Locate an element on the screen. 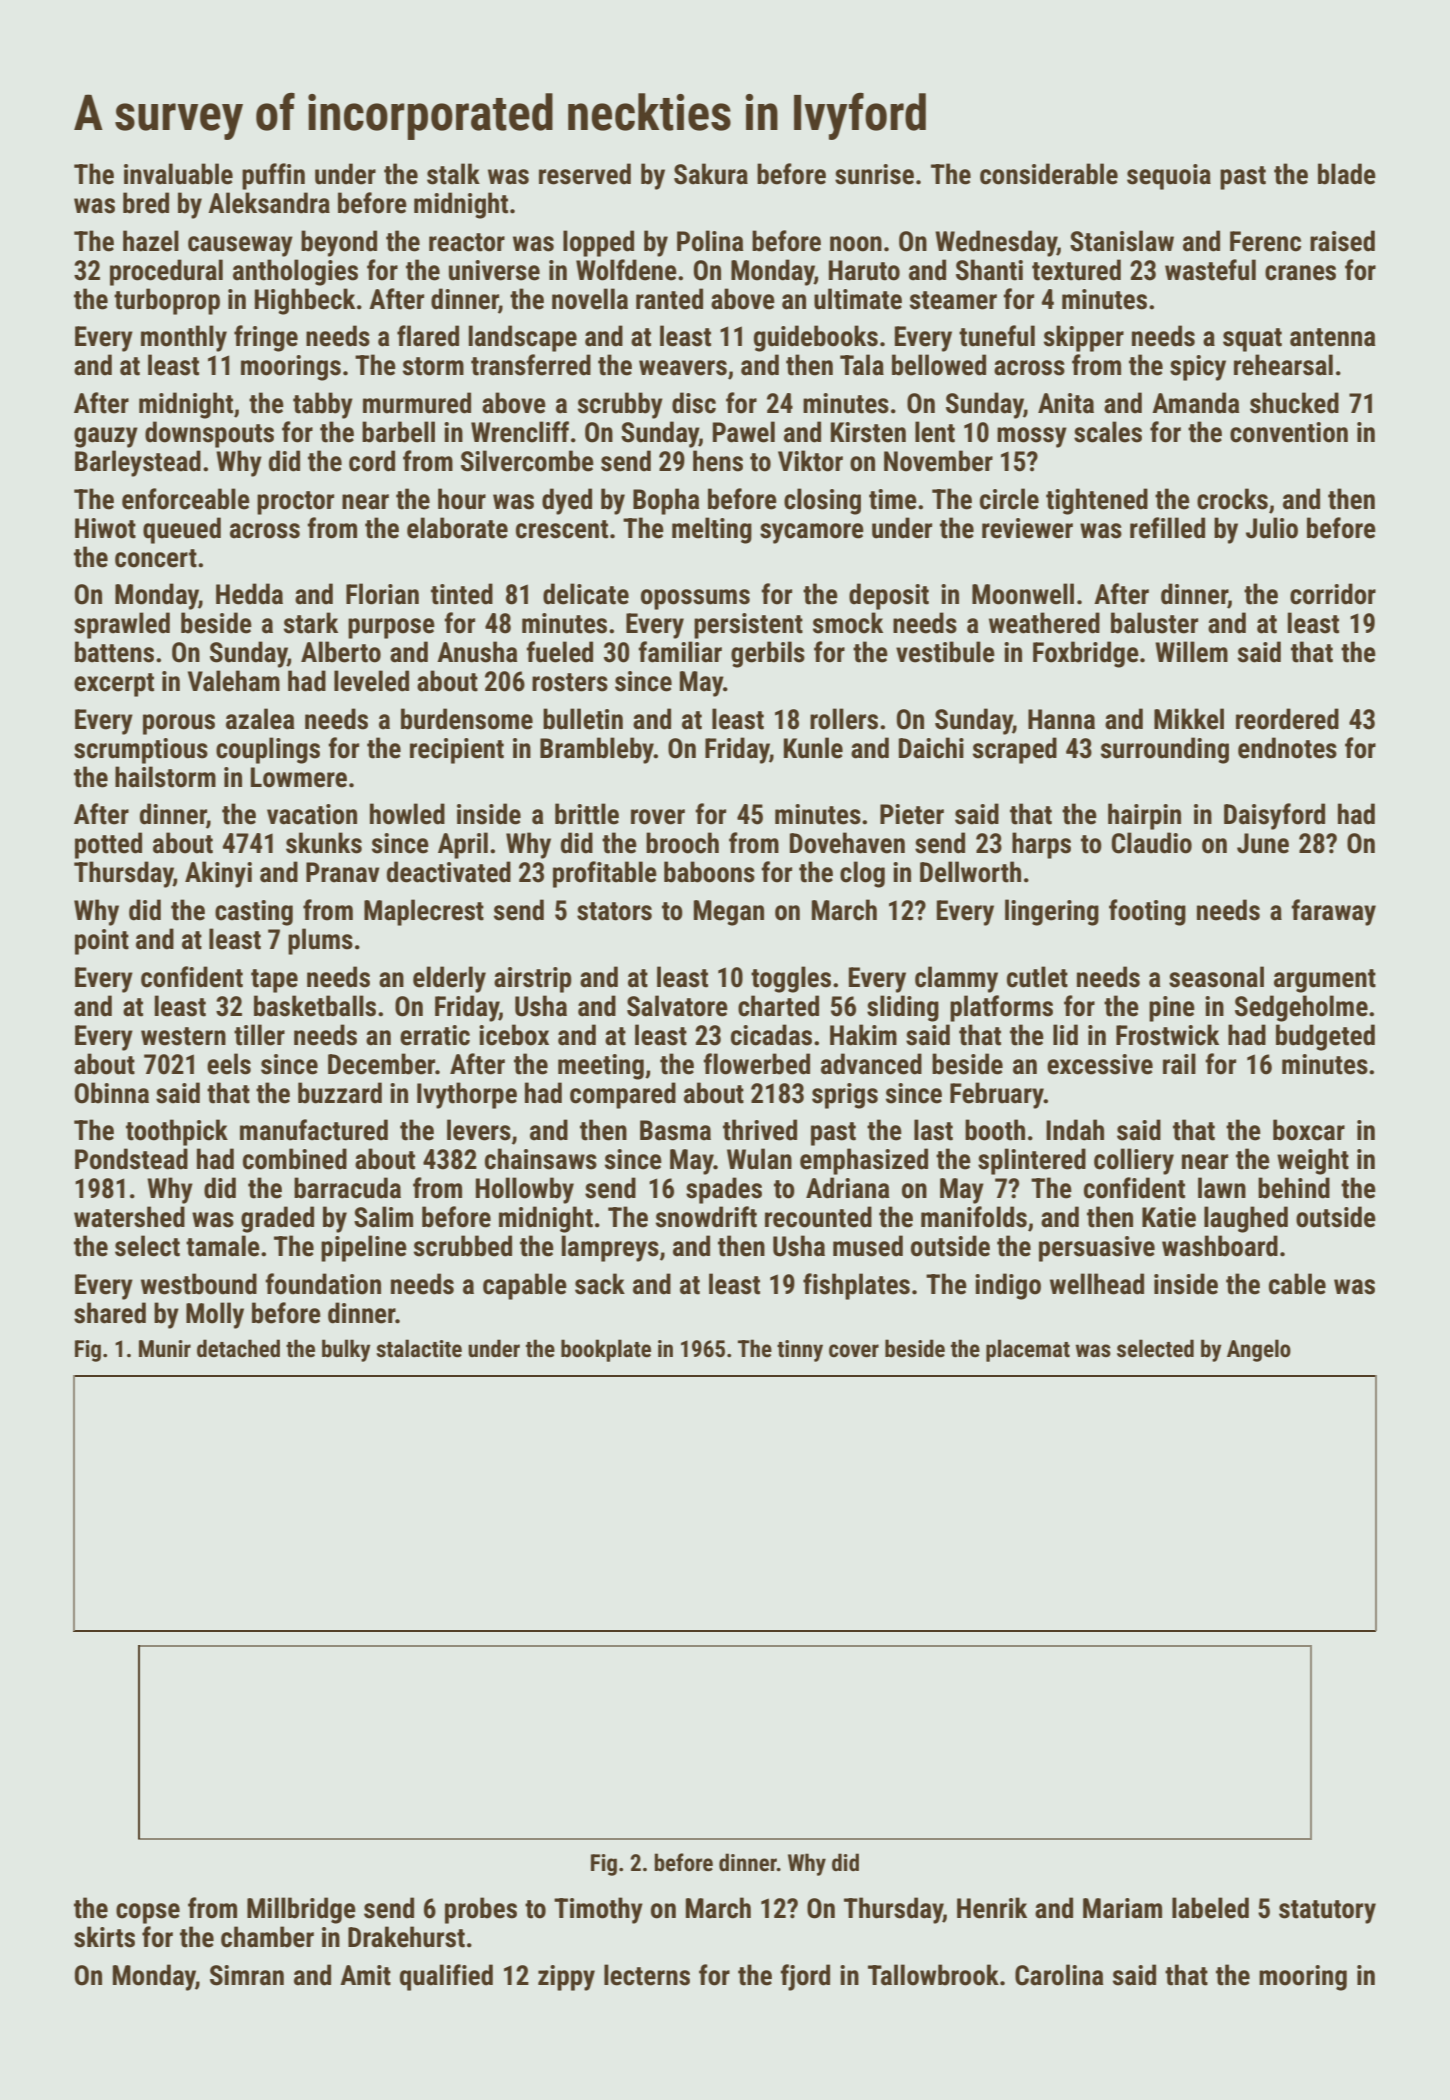 The height and width of the screenshot is (2100, 1450). Carolina is located at coordinates (1059, 1975).
